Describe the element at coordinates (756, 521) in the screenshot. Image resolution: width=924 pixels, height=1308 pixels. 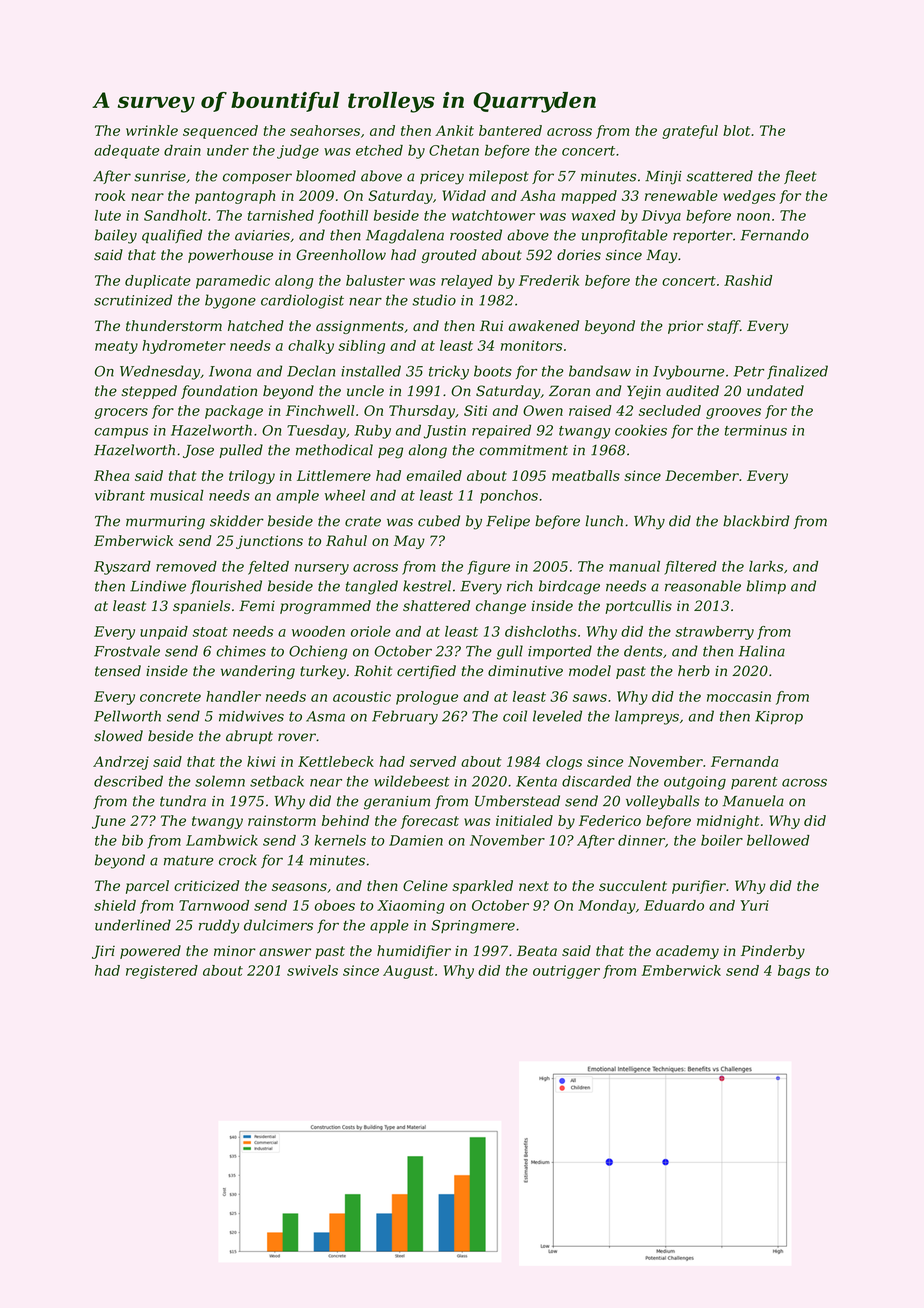
I see `blackbird` at that location.
